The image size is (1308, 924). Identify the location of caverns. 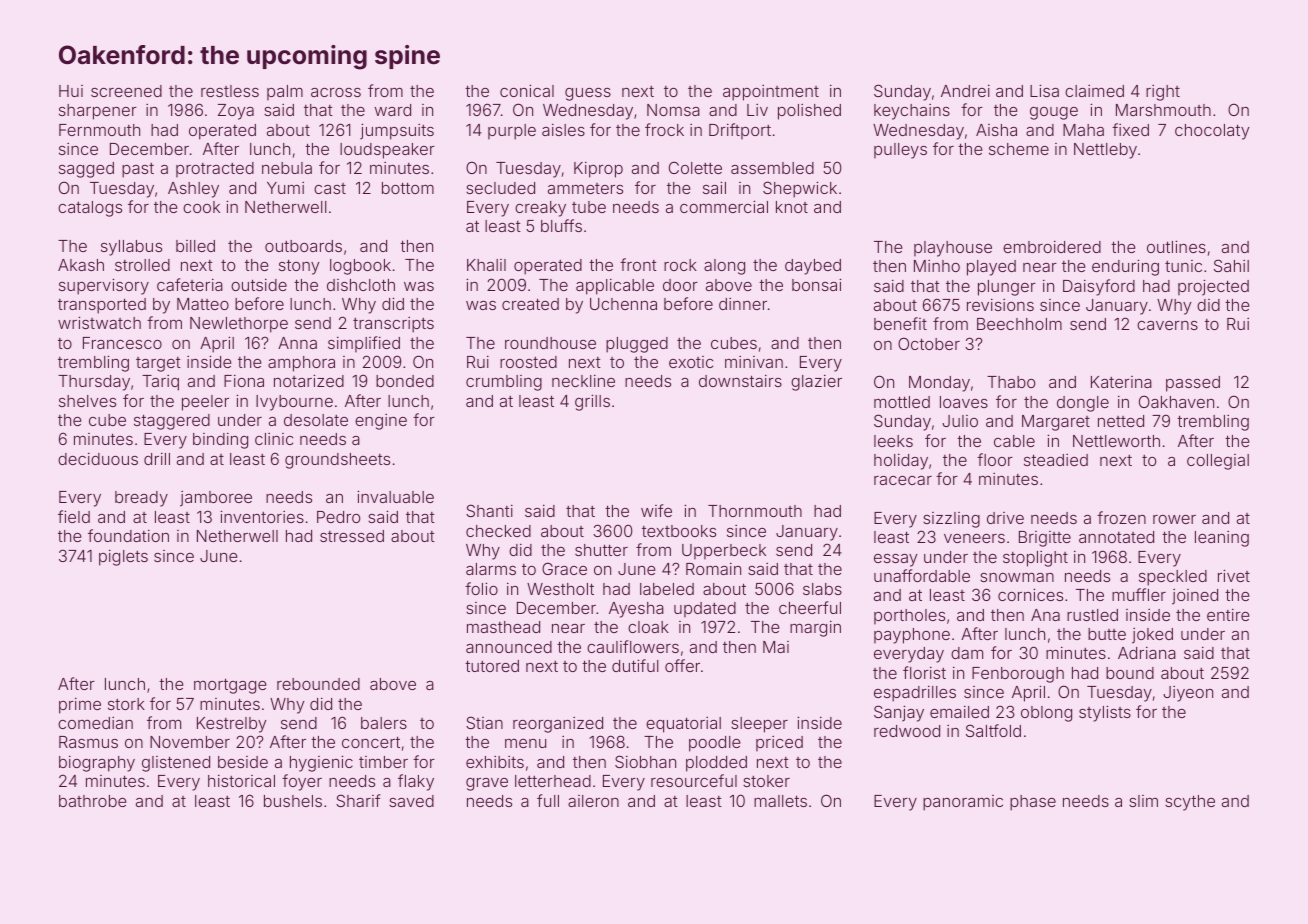
(1167, 325).
